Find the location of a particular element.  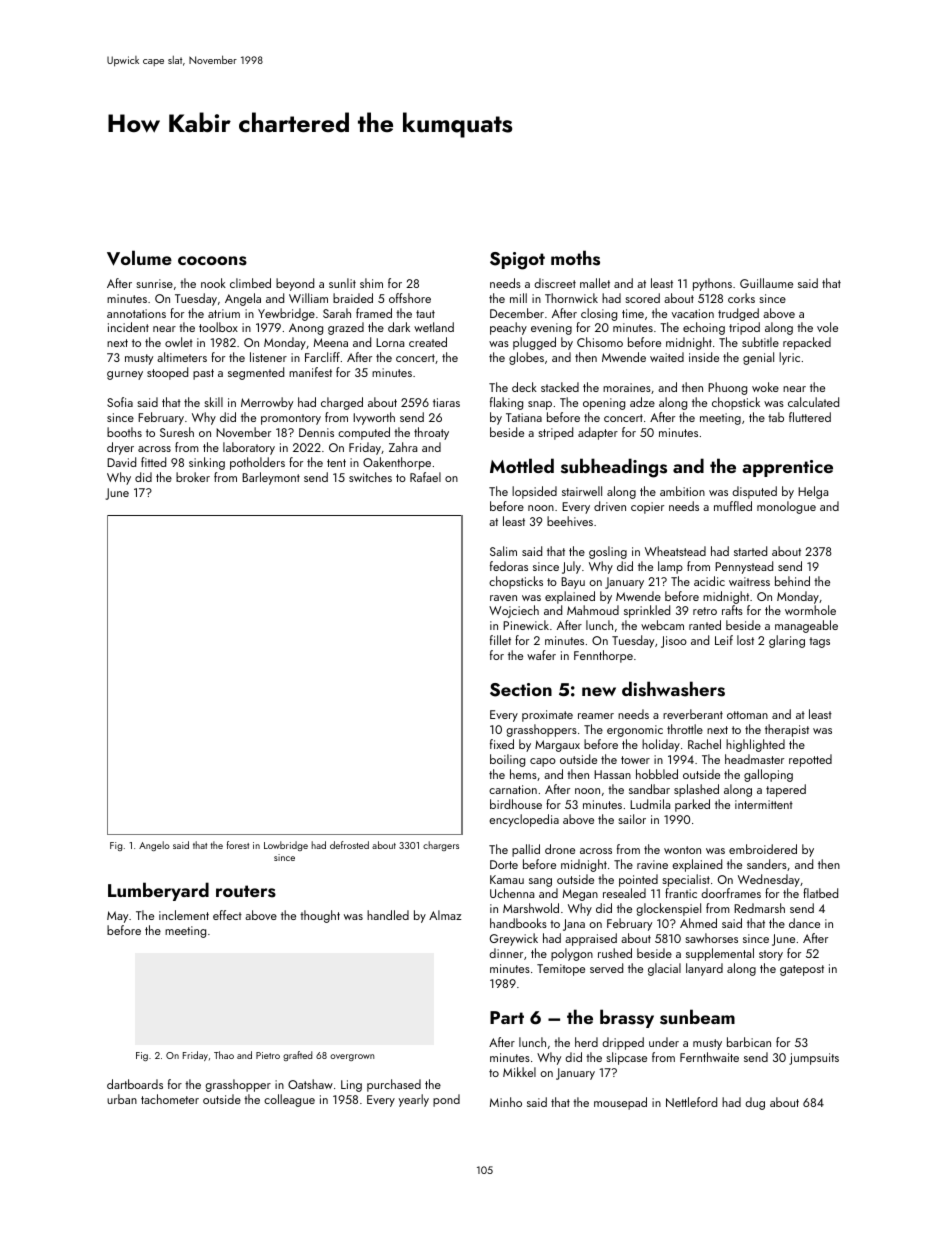

Guillaume is located at coordinates (766, 283).
